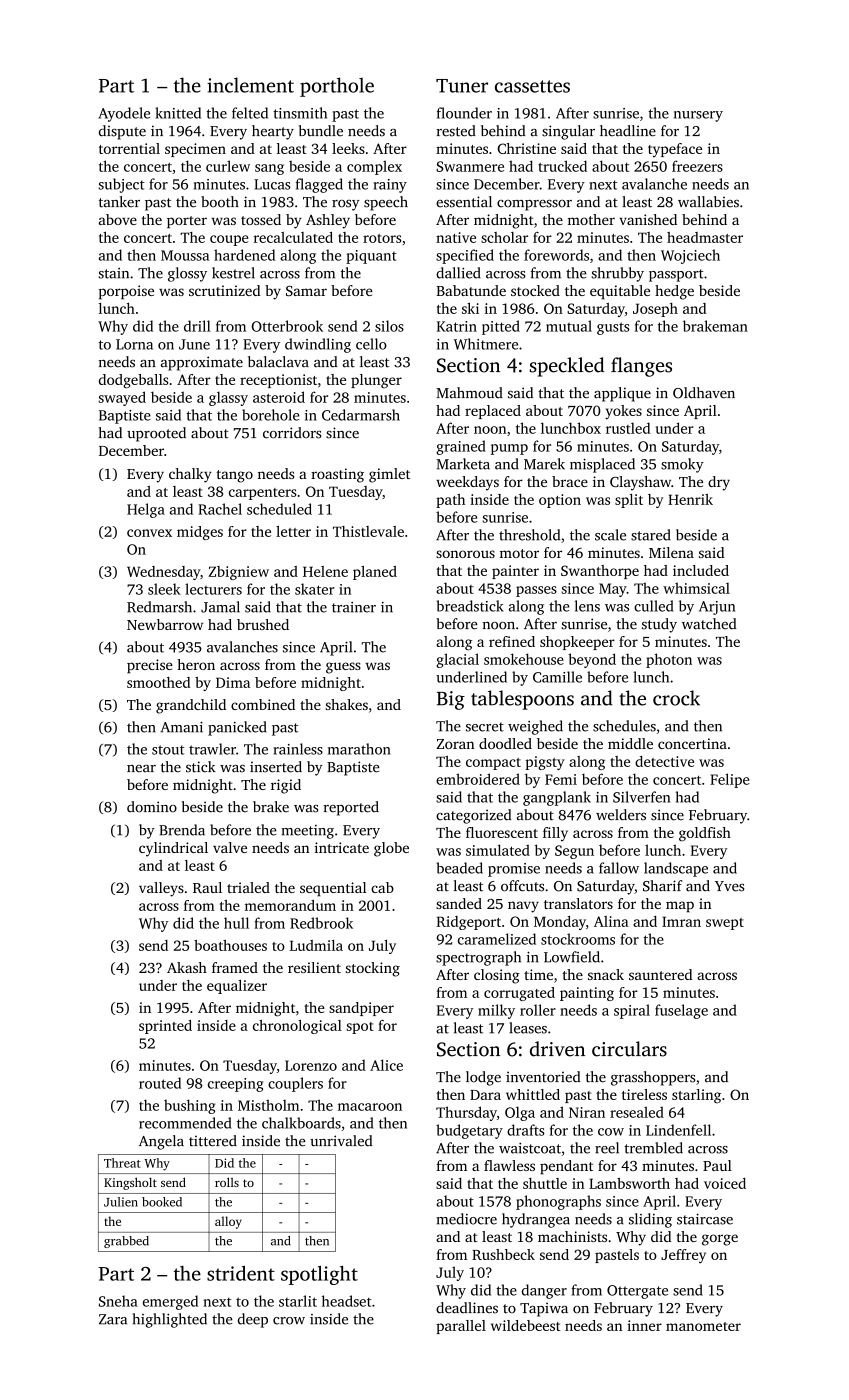  I want to click on inclement, so click(250, 85).
